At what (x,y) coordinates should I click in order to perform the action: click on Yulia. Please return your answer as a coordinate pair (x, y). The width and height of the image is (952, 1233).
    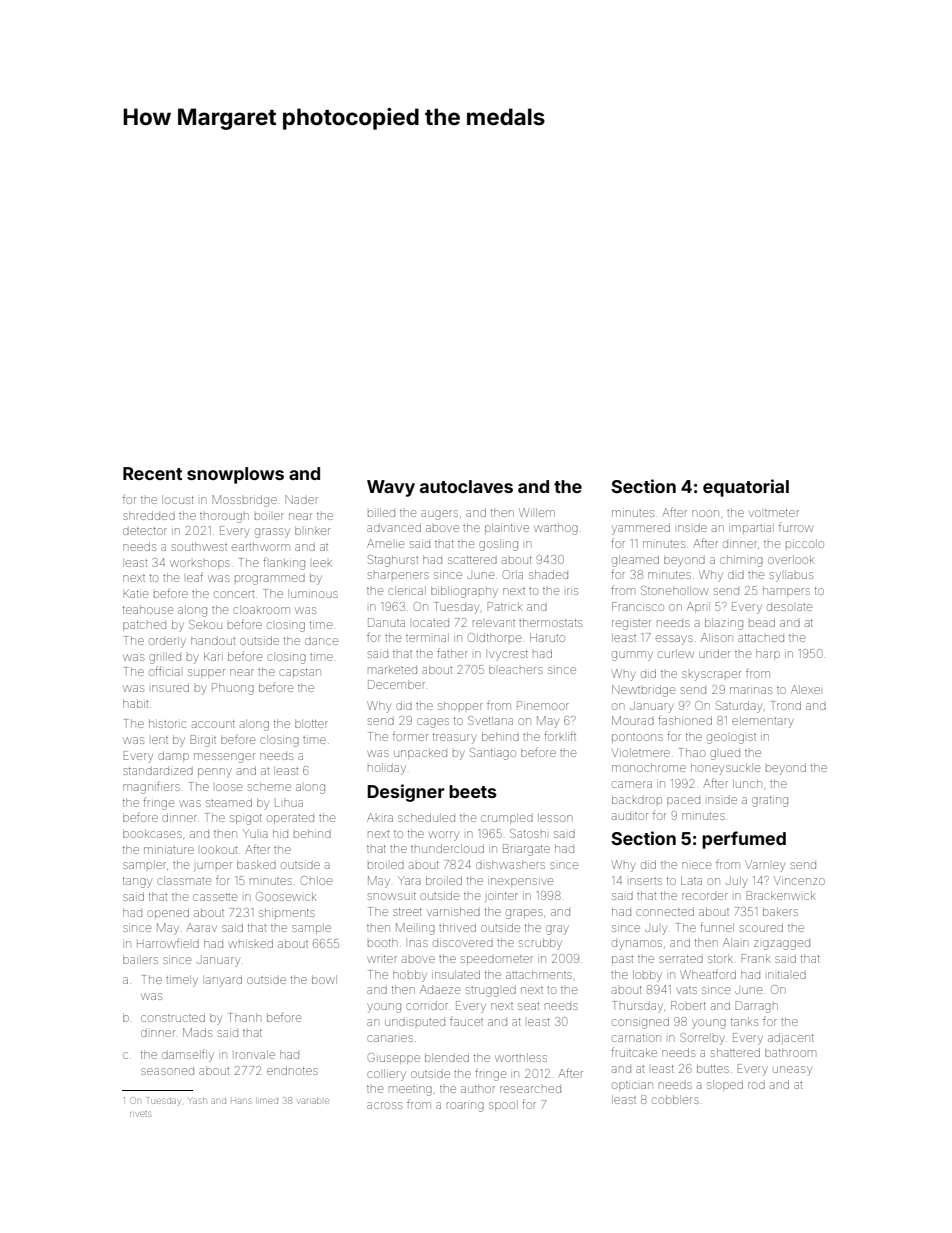
    Looking at the image, I should click on (255, 834).
